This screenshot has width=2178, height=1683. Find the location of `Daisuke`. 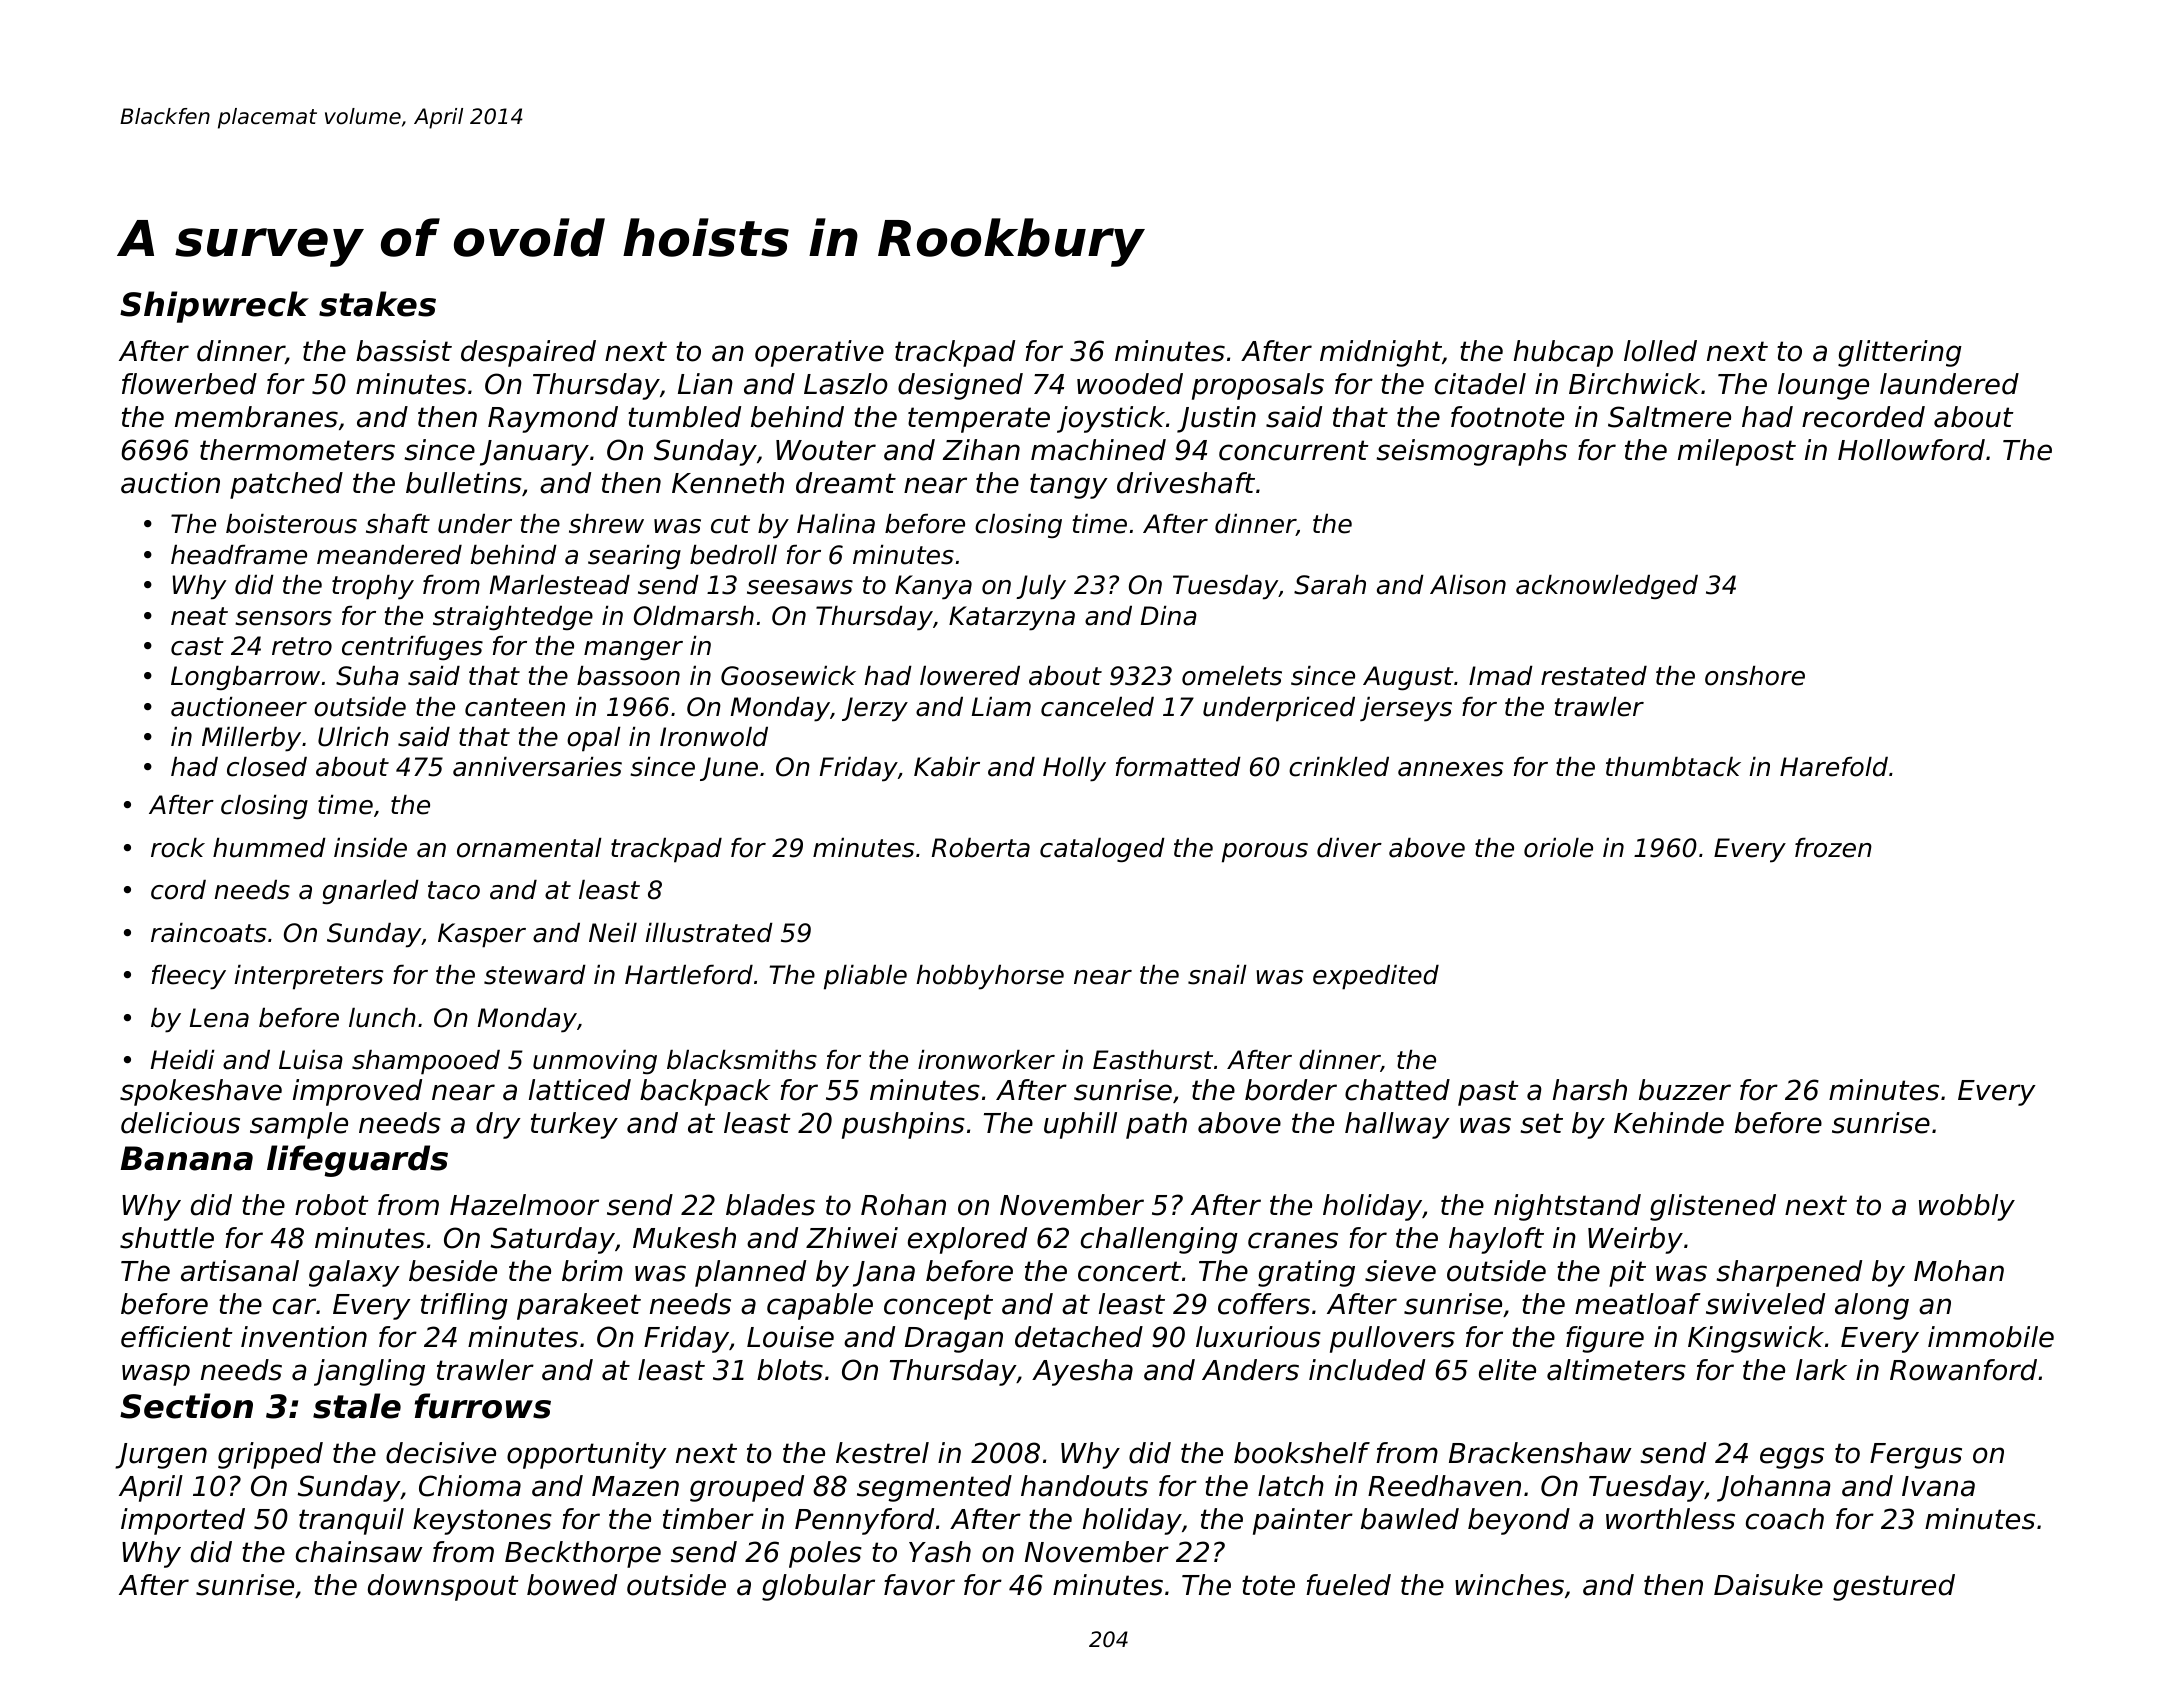

Daisuke is located at coordinates (1768, 1585).
